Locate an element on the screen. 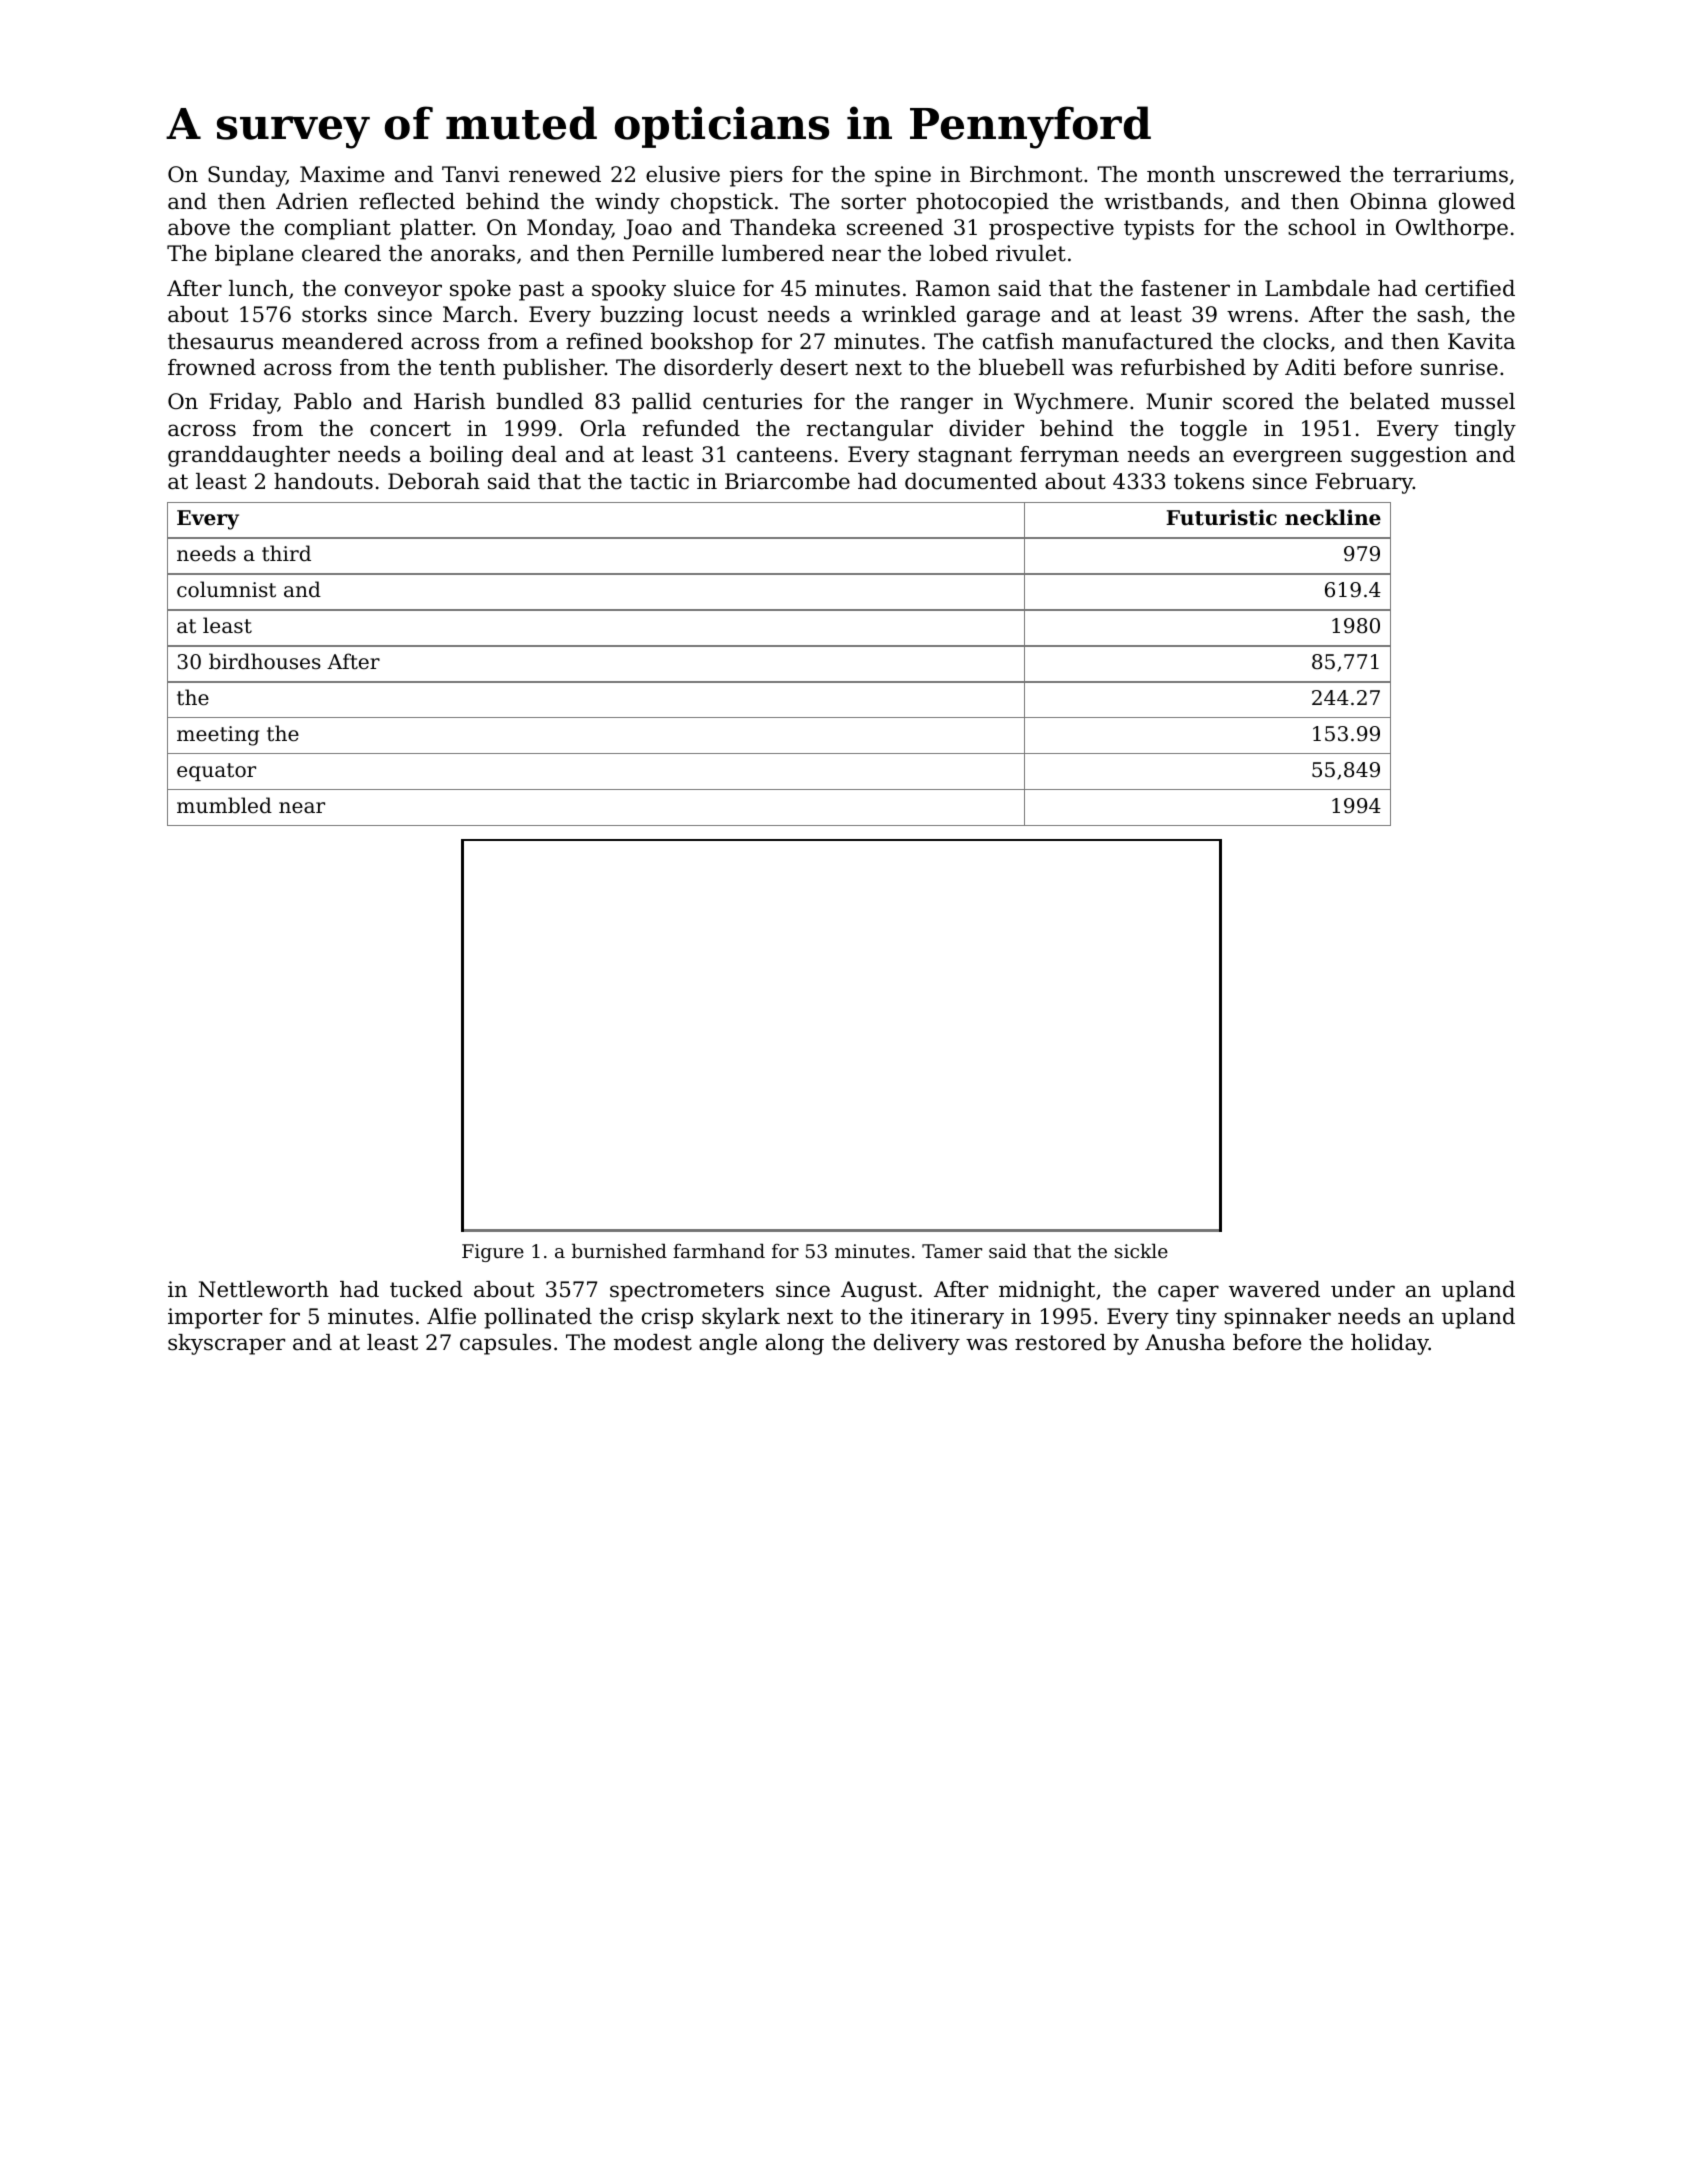 This screenshot has height=2178, width=1683. delivery is located at coordinates (917, 1344).
